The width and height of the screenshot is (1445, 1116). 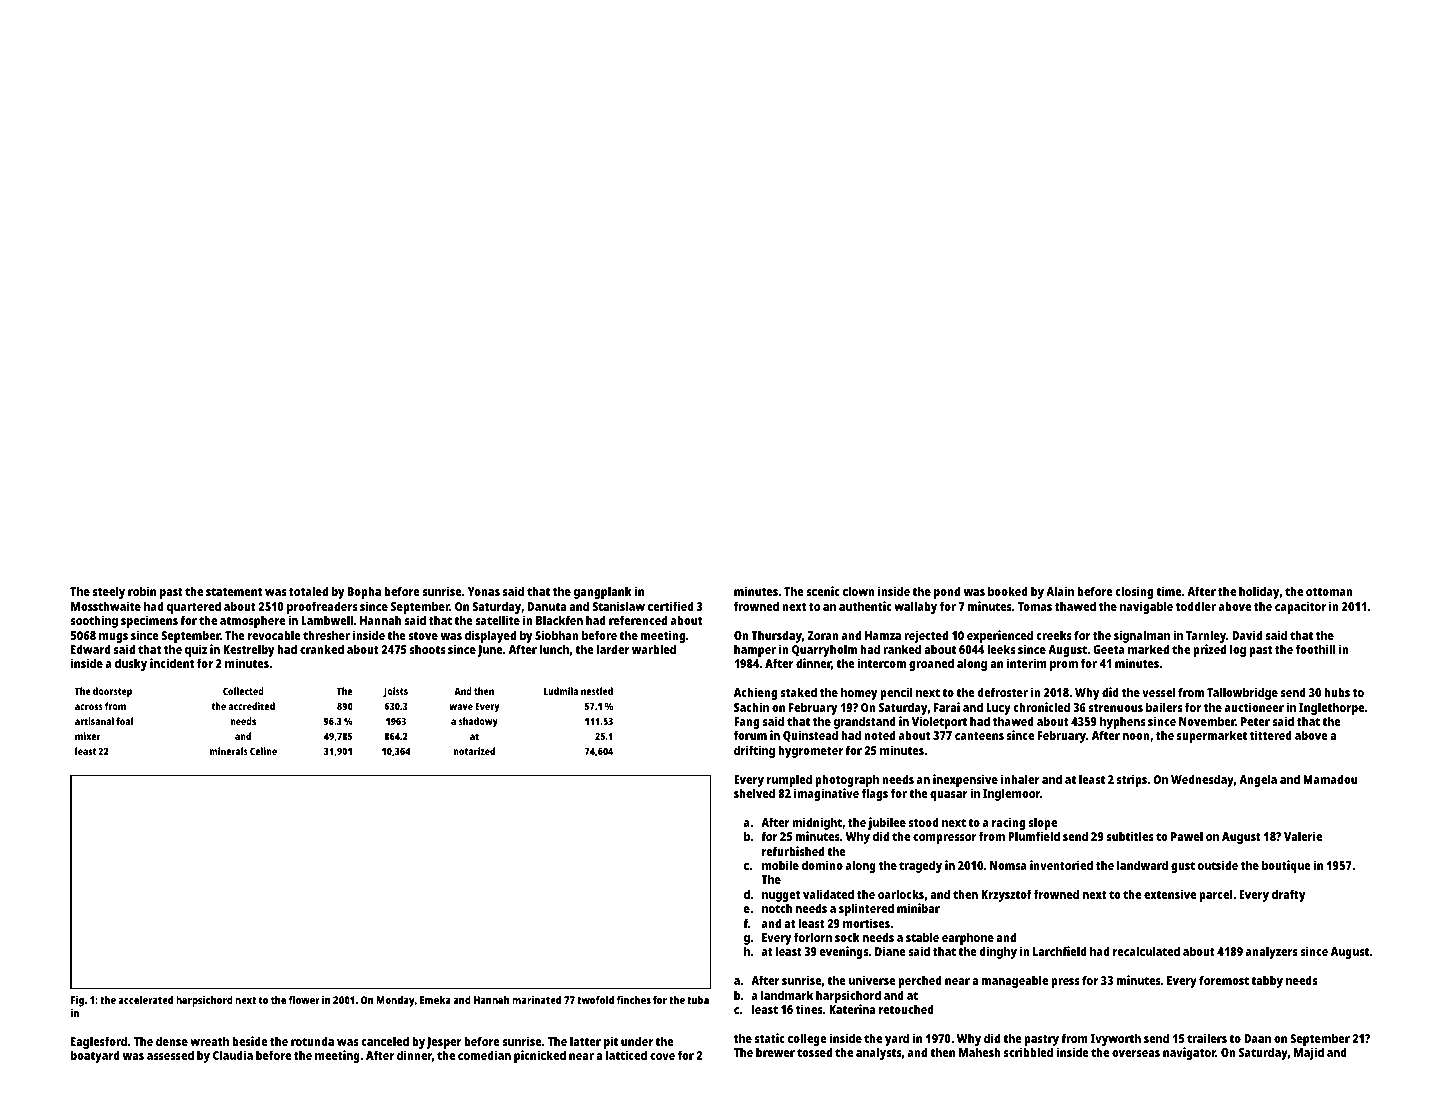 I want to click on Pawel, so click(x=1187, y=836).
